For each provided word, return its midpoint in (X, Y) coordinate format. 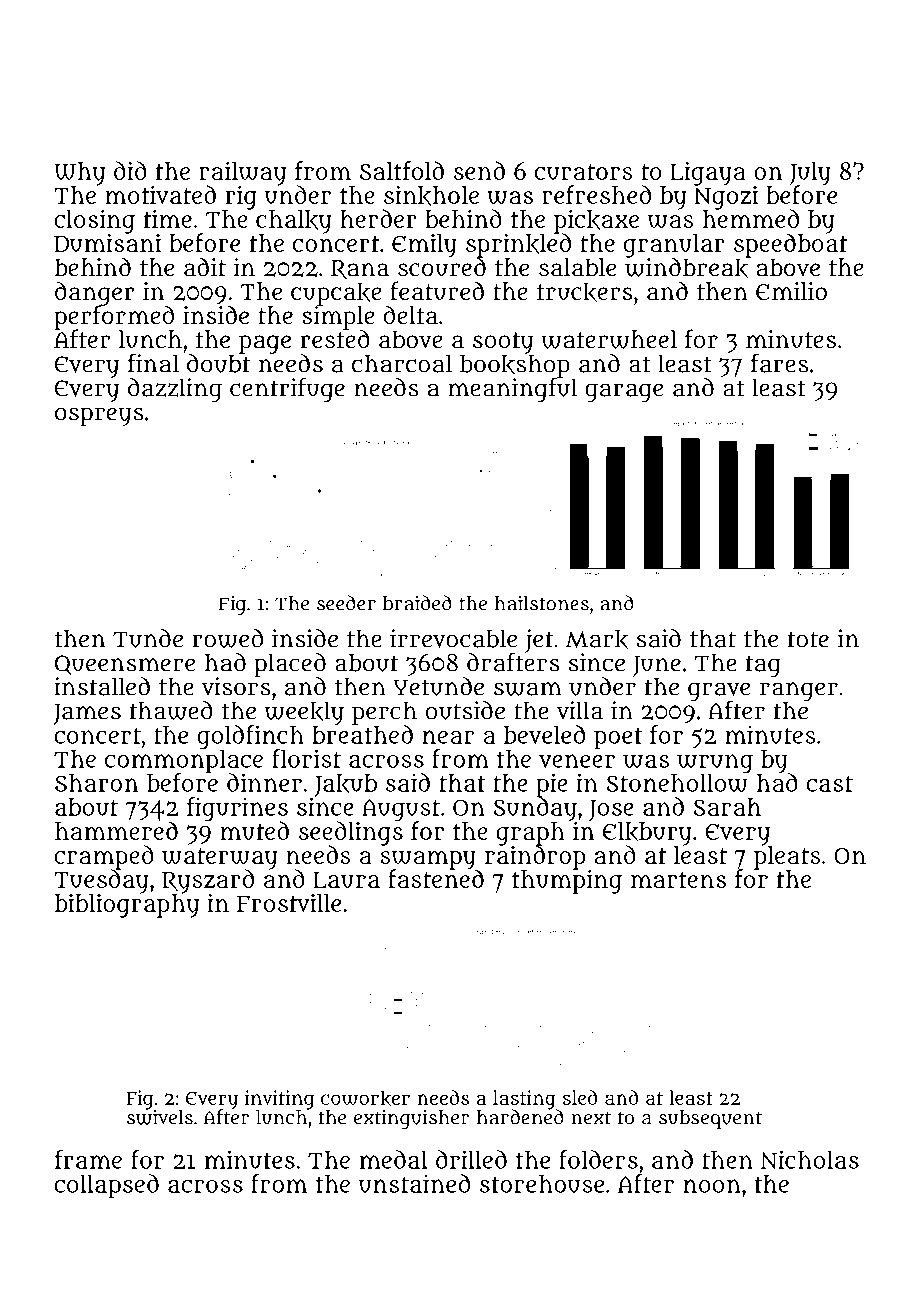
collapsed (106, 1186)
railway (242, 173)
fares (779, 363)
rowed (228, 638)
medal (394, 1159)
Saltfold (401, 170)
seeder (346, 603)
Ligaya (708, 174)
